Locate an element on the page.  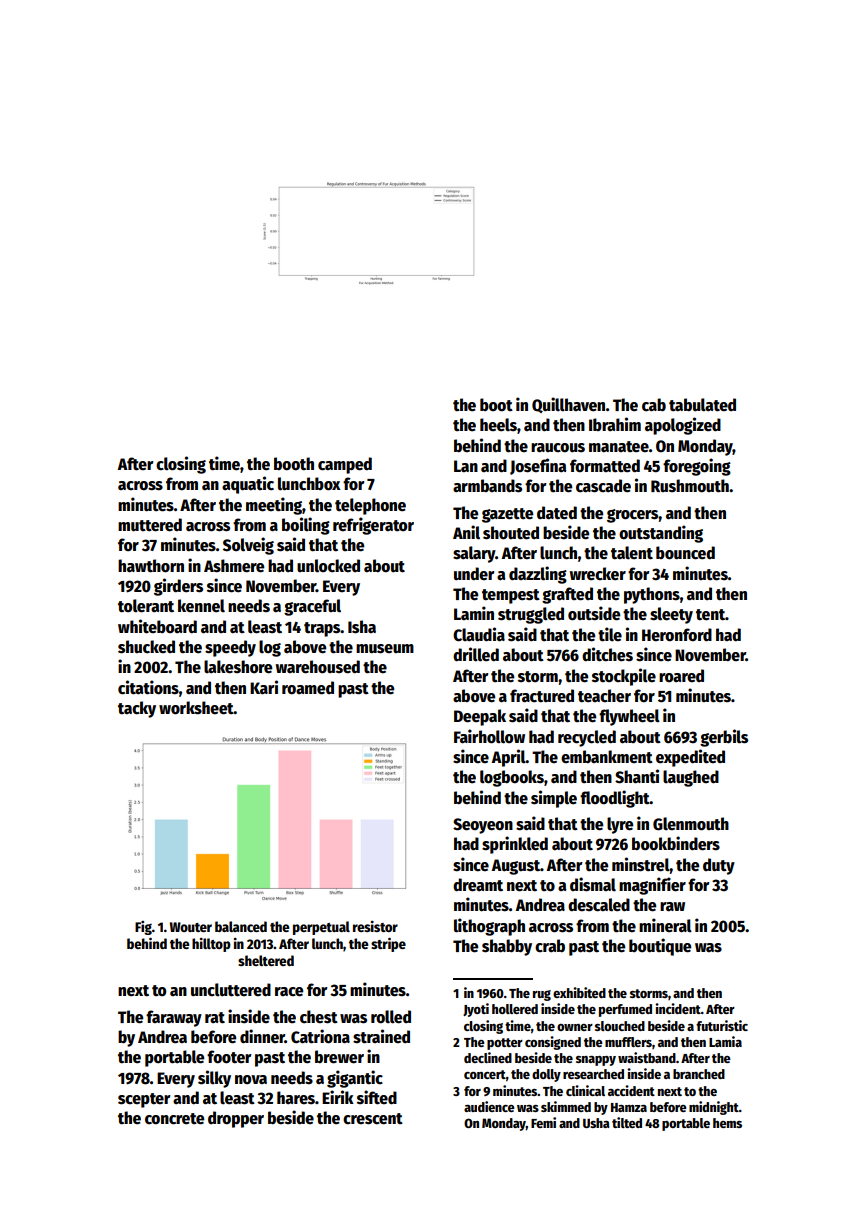
heels is located at coordinates (498, 425).
